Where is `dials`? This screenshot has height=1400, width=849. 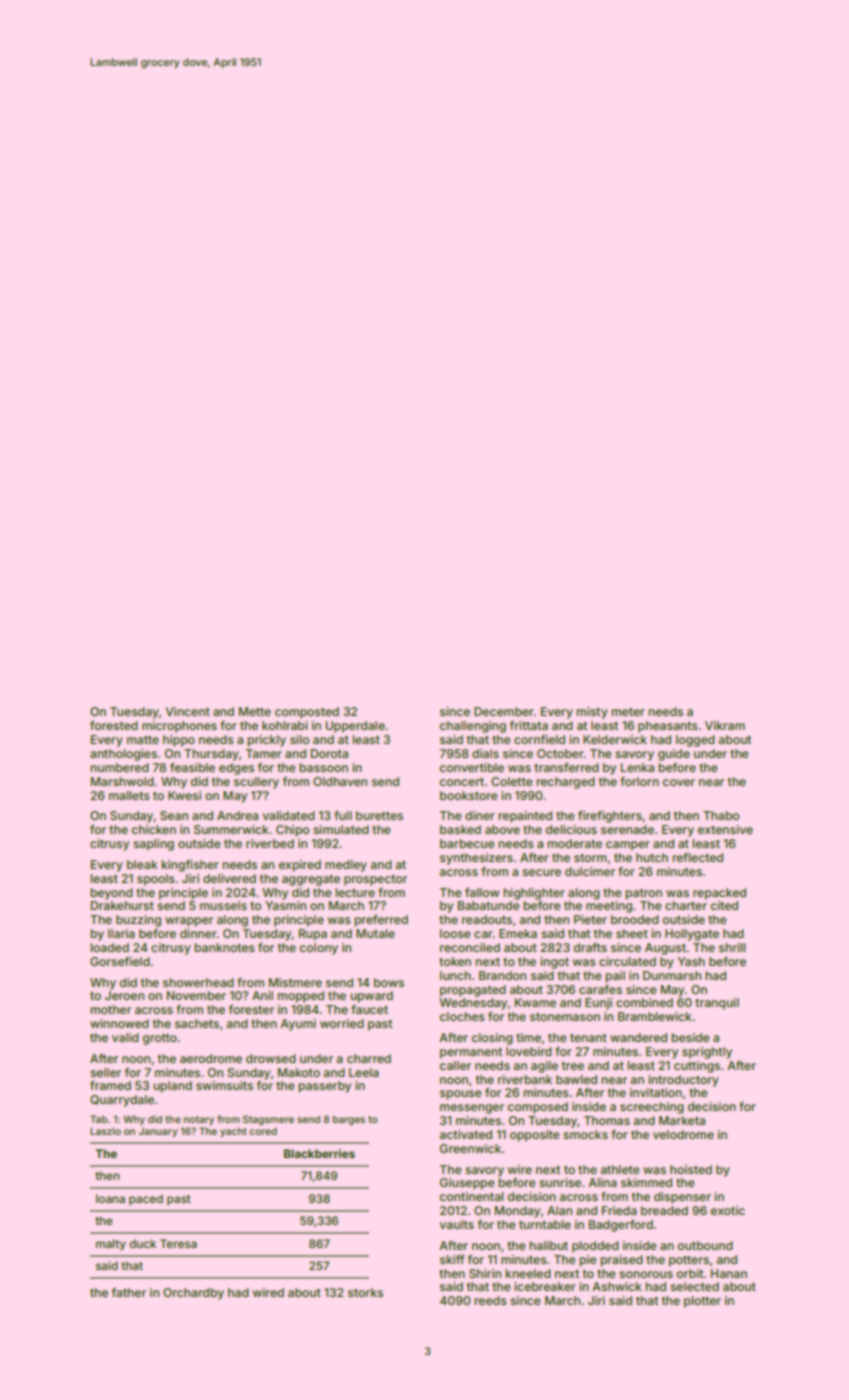 dials is located at coordinates (485, 753).
